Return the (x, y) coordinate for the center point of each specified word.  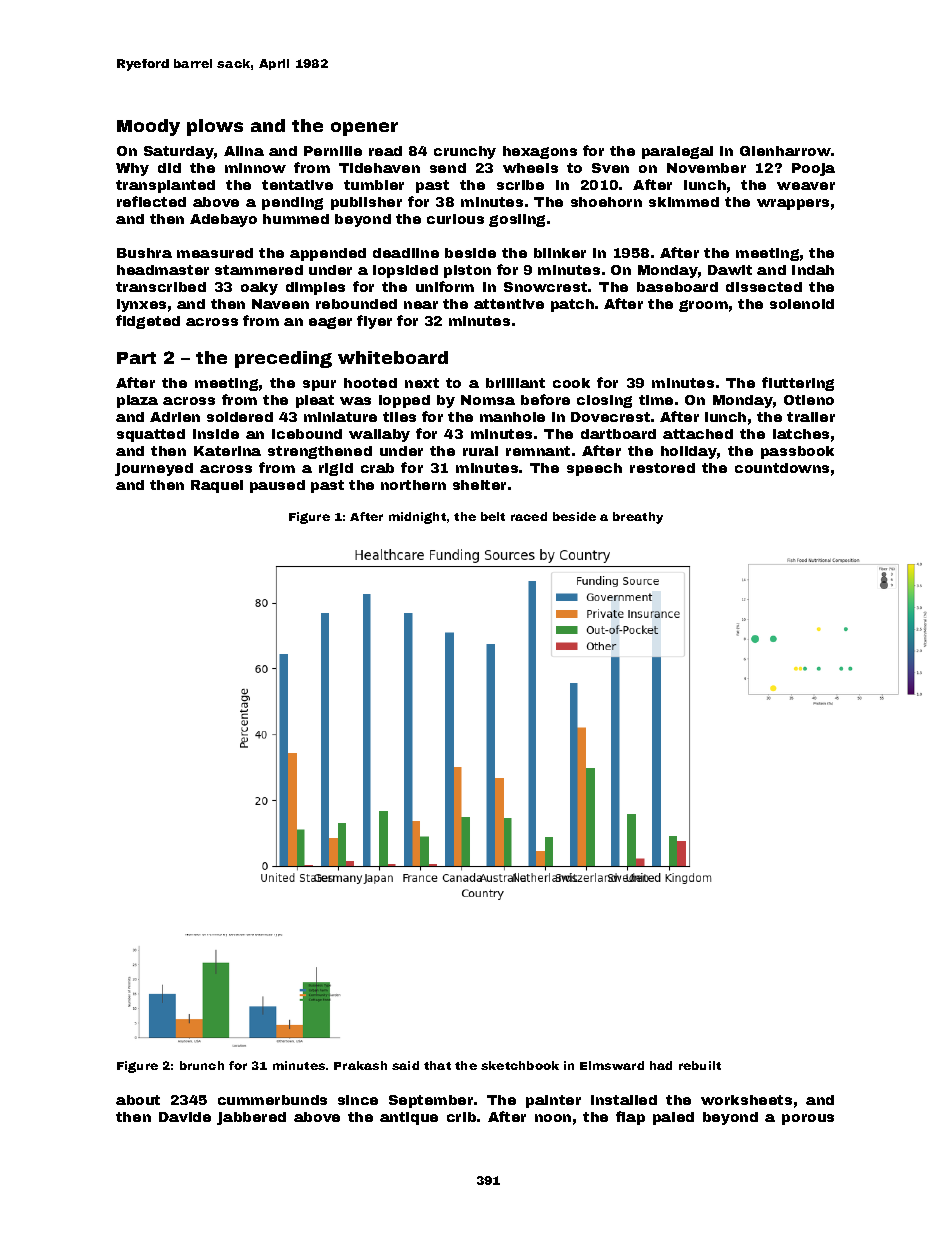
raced (529, 516)
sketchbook (520, 1065)
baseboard (677, 287)
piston (467, 271)
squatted (151, 435)
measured (215, 253)
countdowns (782, 468)
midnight (417, 518)
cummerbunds (272, 1100)
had (661, 1065)
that (437, 1065)
